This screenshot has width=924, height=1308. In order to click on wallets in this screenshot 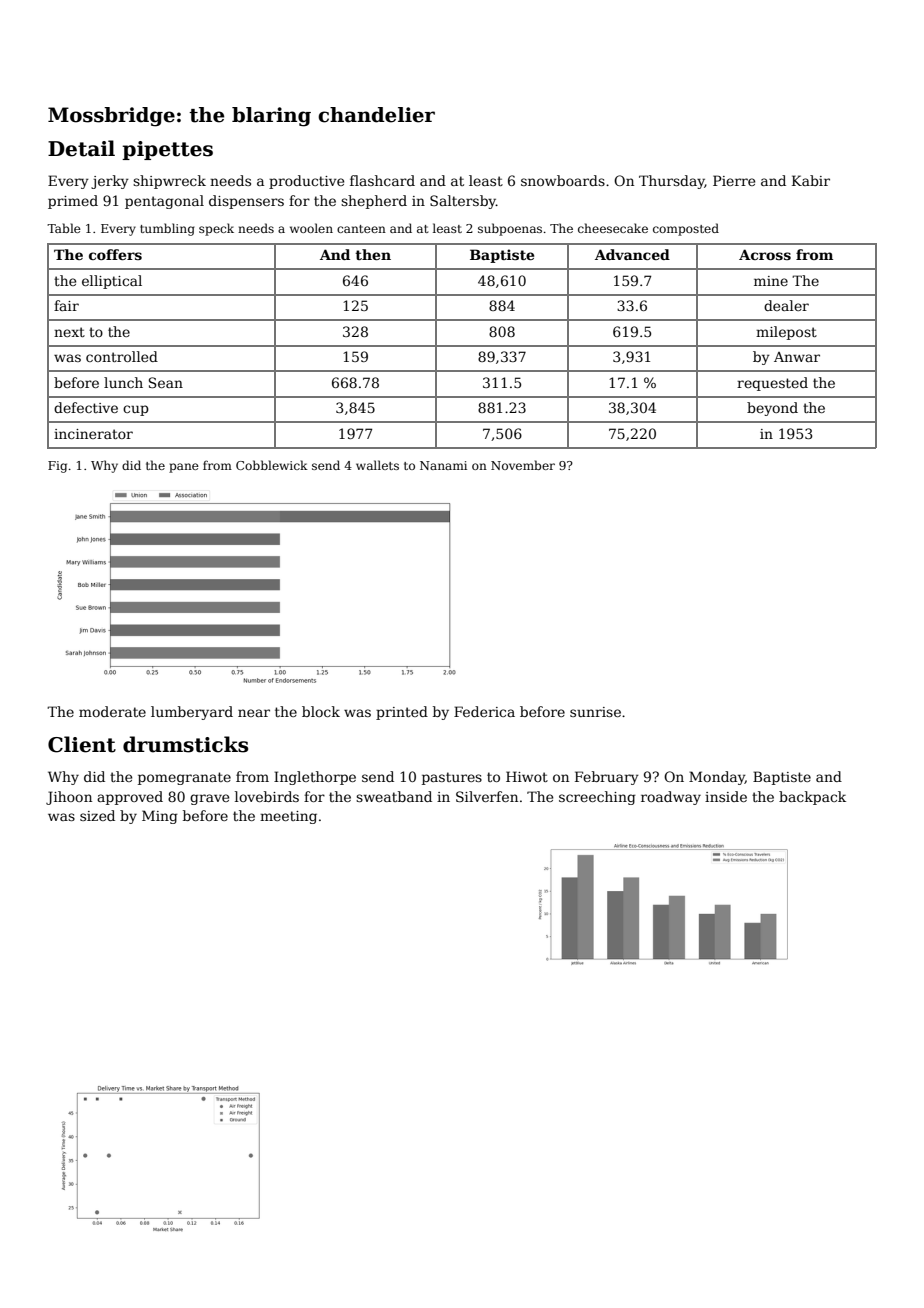, I will do `click(377, 465)`.
